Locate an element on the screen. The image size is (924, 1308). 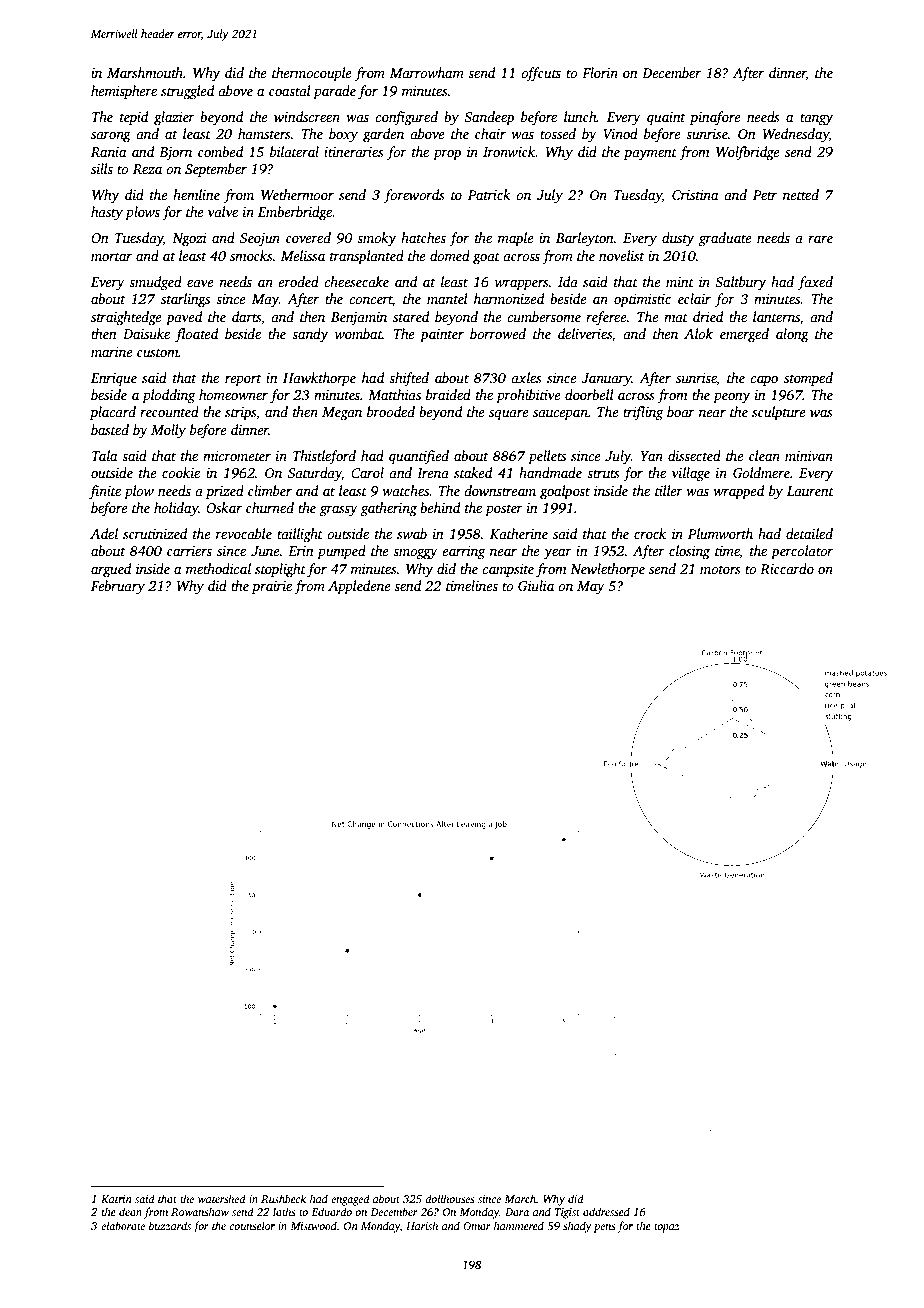
Katrin is located at coordinates (116, 1199).
